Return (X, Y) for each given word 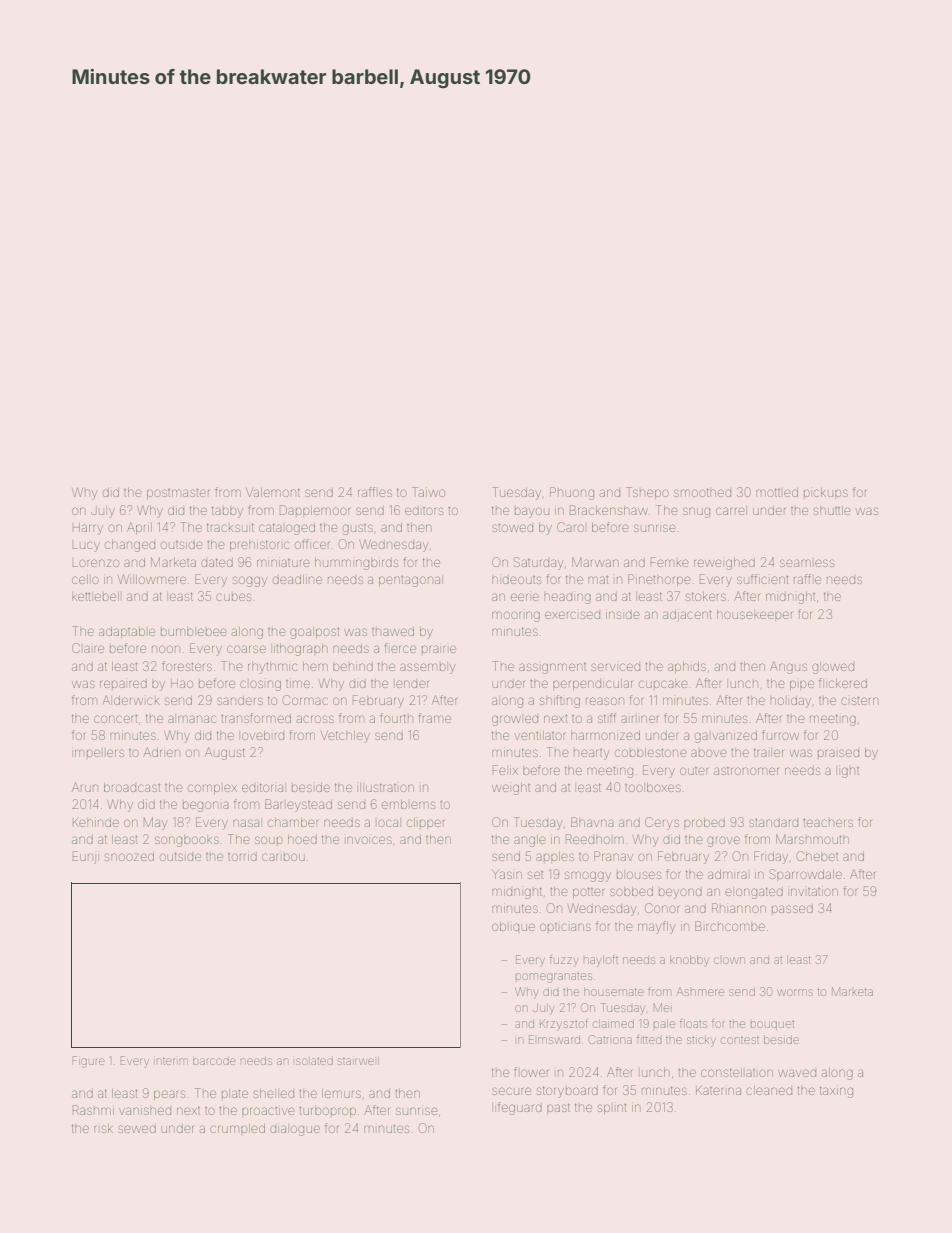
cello (85, 579)
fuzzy (564, 961)
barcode (214, 1061)
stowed (512, 528)
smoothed (702, 492)
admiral (727, 874)
